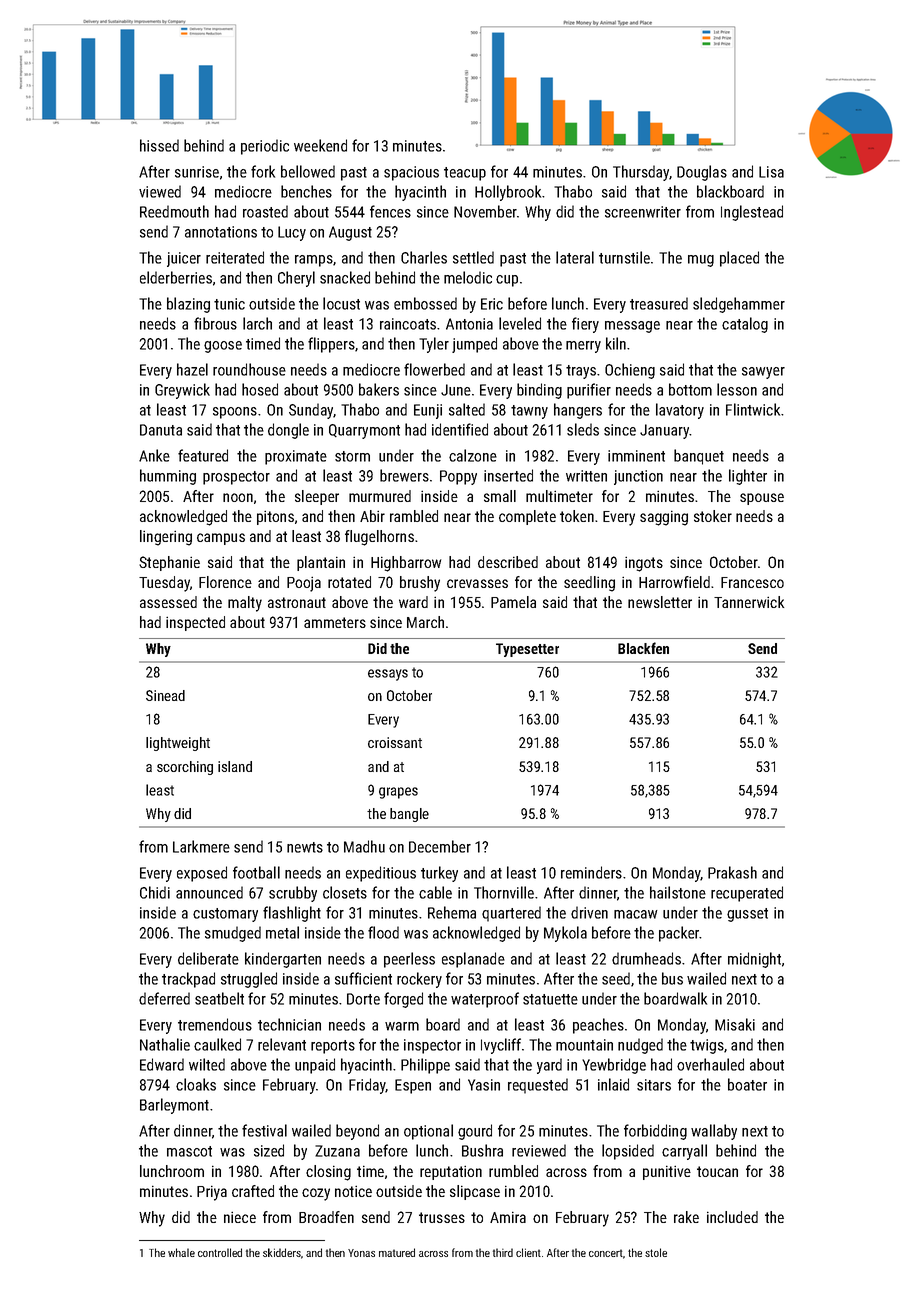 This screenshot has width=924, height=1314. I want to click on statuette, so click(550, 999).
